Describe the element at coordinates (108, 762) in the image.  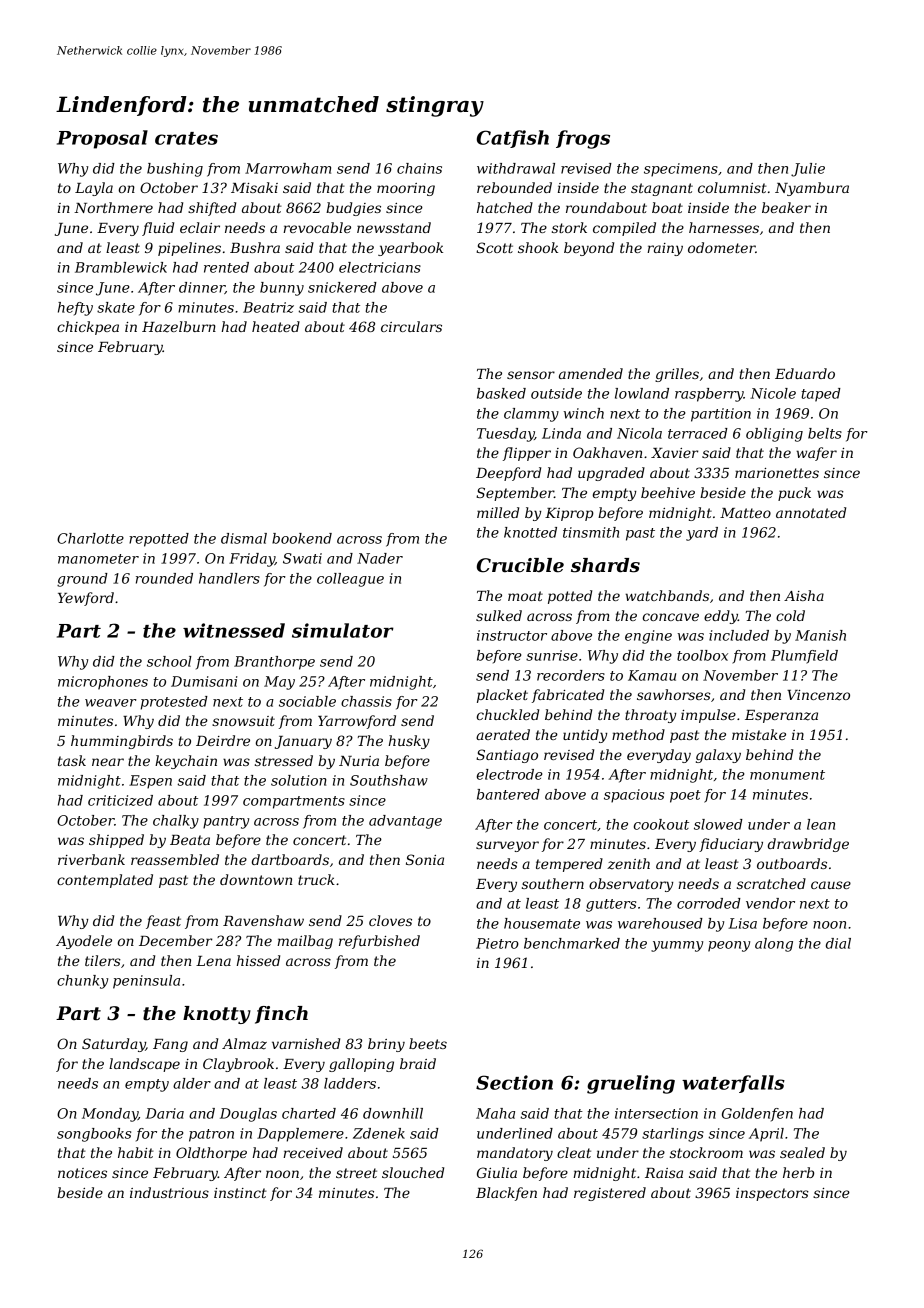
I see `near` at that location.
